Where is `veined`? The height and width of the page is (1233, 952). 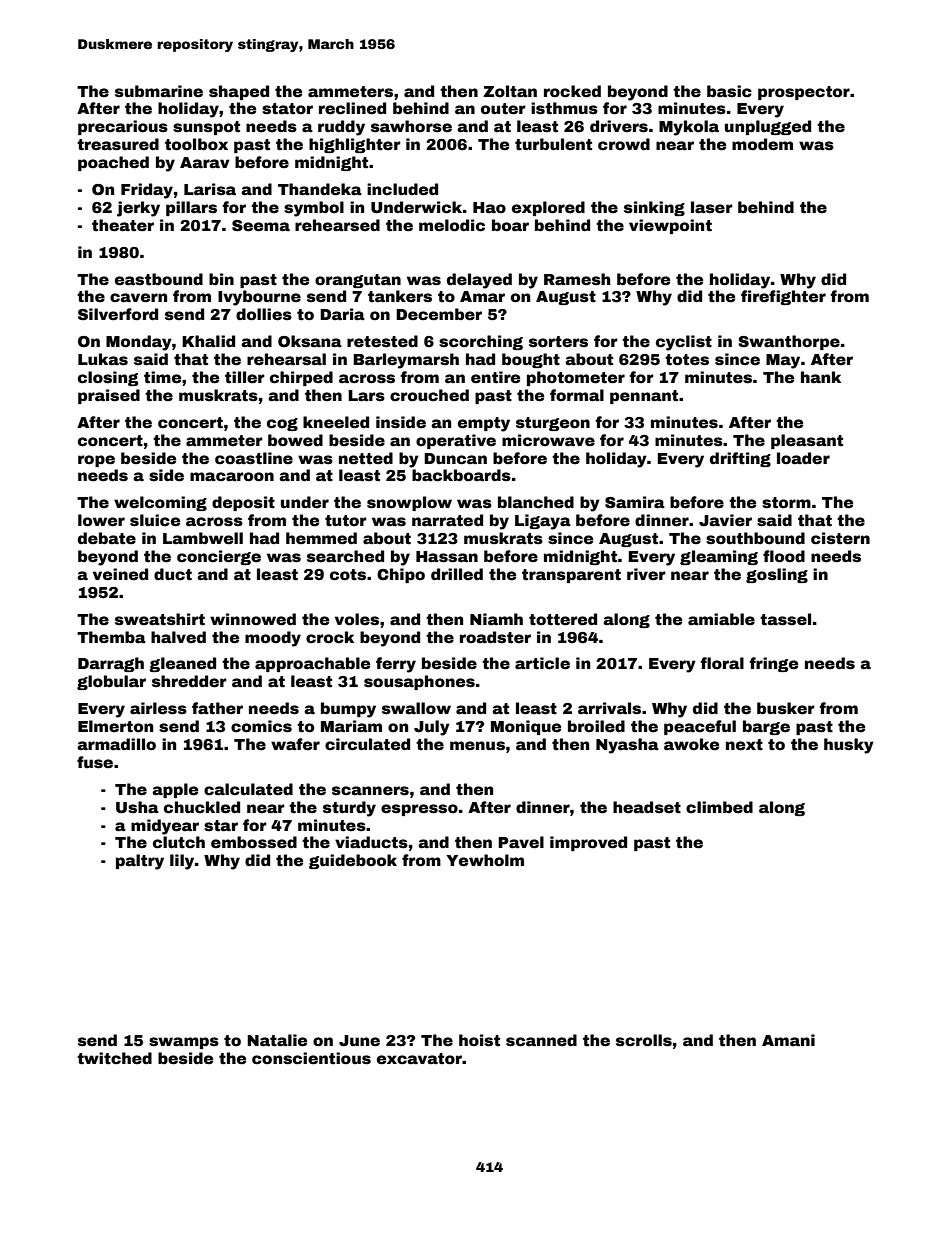
veined is located at coordinates (120, 574).
